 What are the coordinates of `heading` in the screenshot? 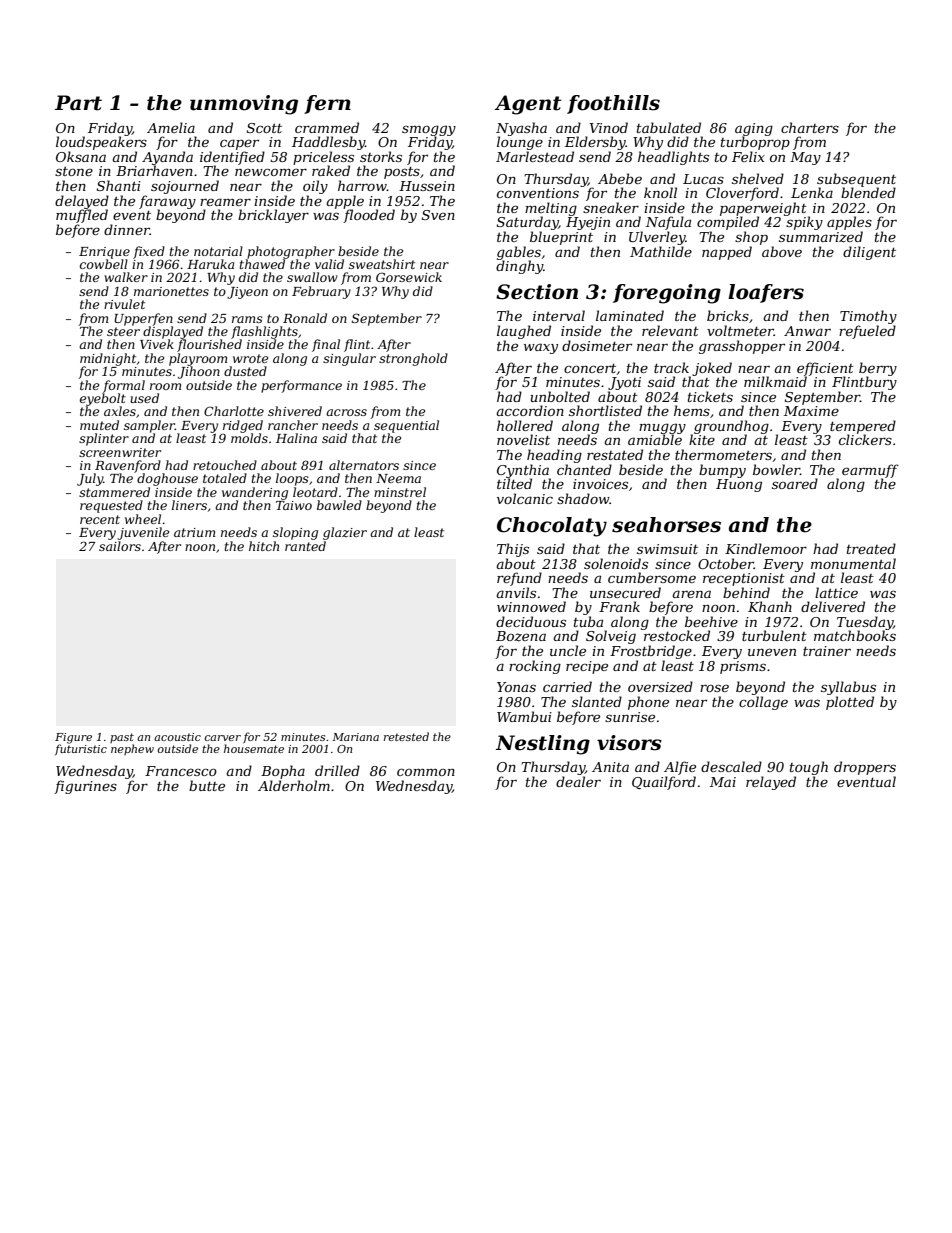 It's located at (554, 456).
